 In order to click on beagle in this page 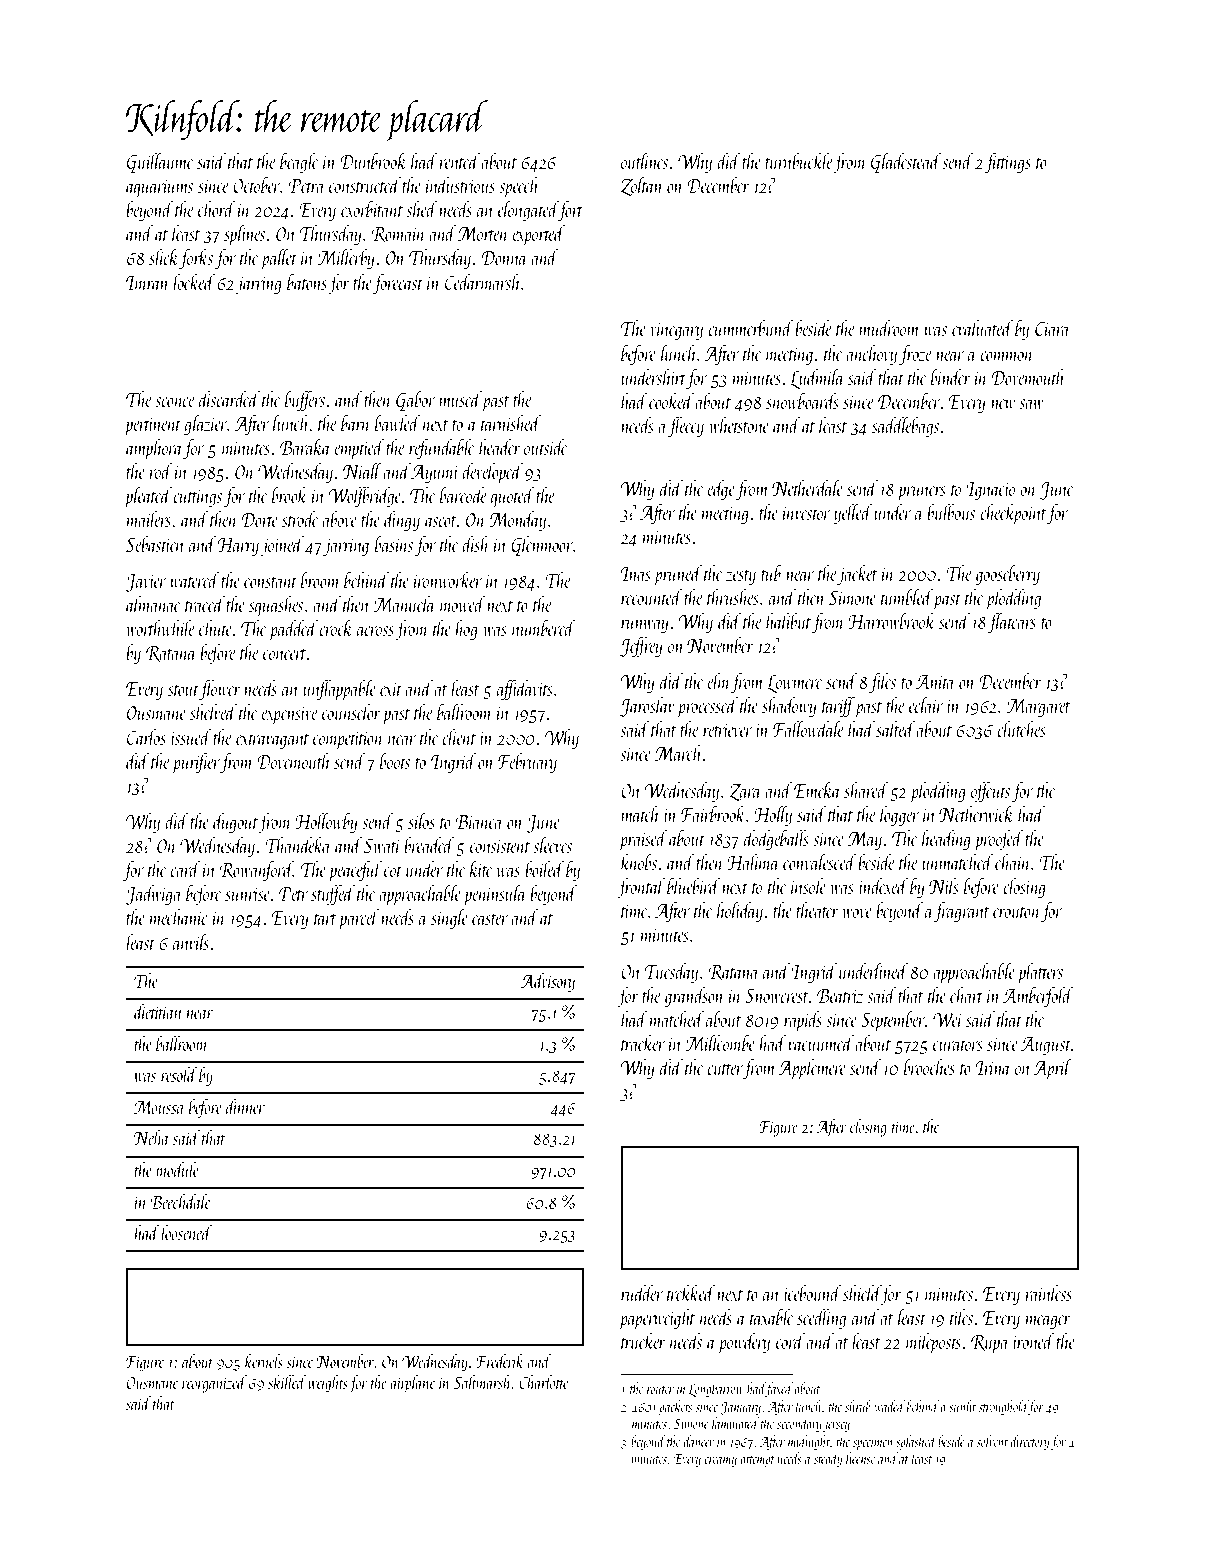, I will do `click(299, 163)`.
